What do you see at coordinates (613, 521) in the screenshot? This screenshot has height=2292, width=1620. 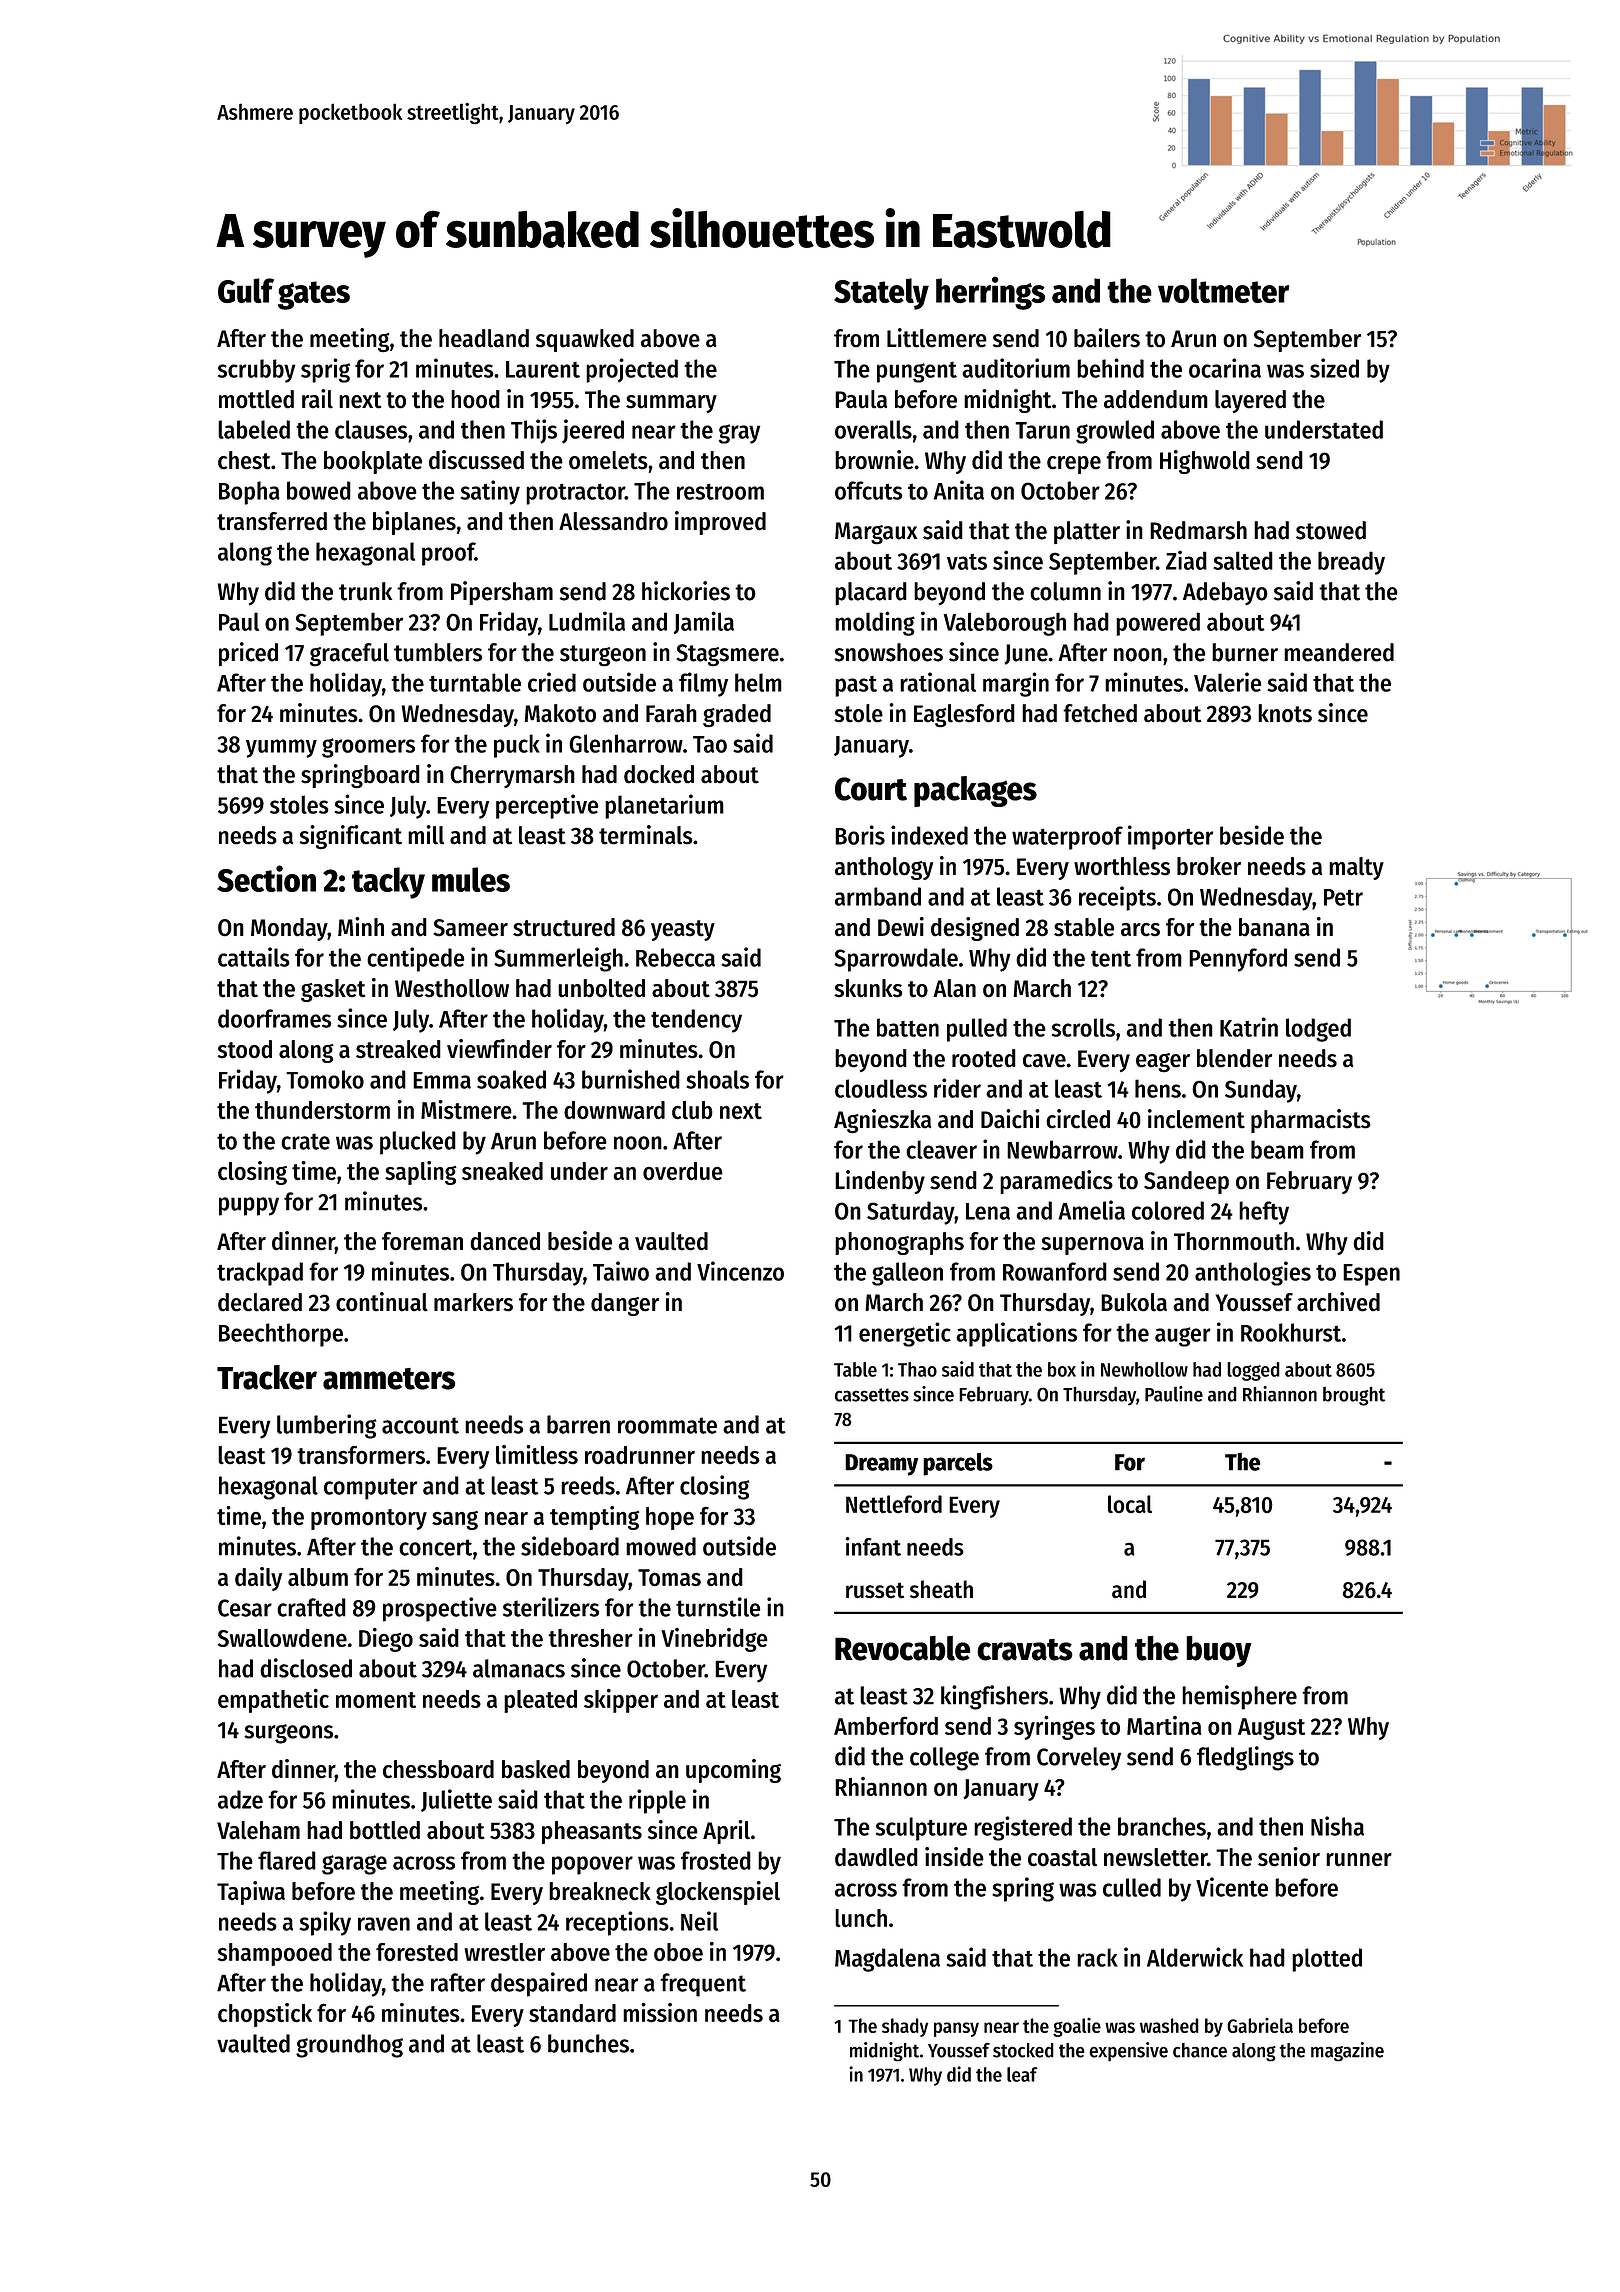 I see `Alessandro` at bounding box center [613, 521].
